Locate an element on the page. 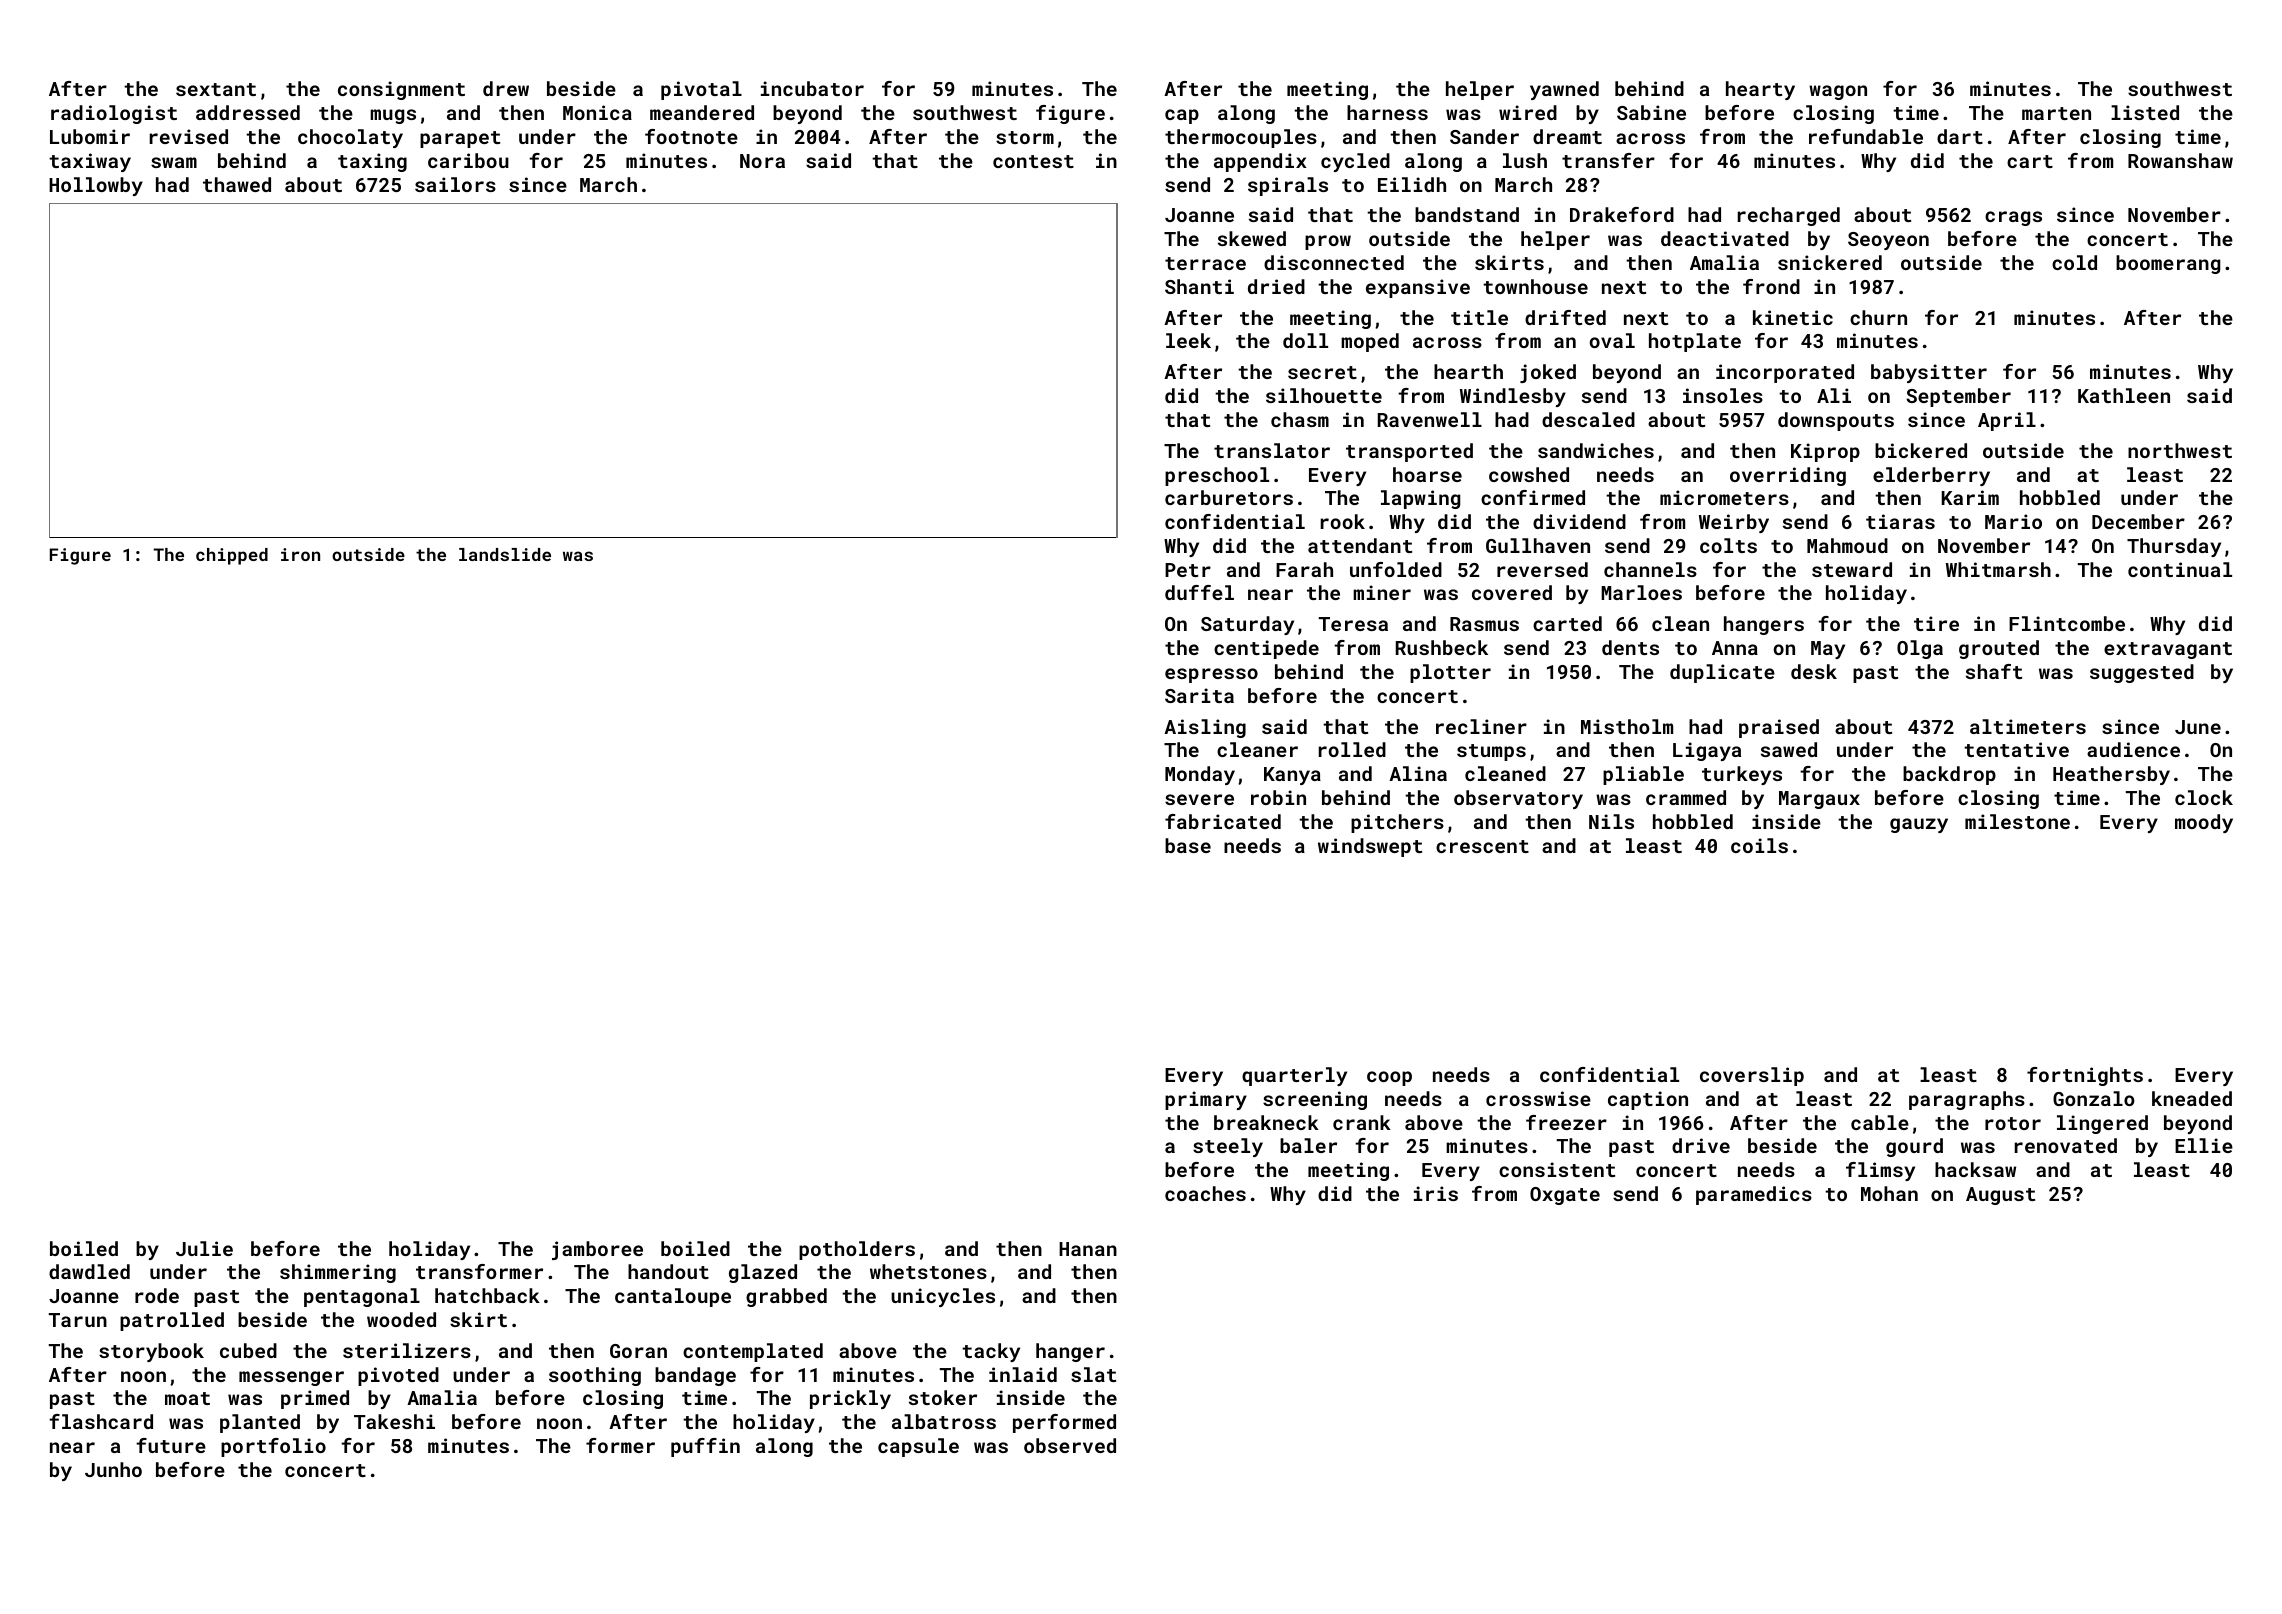 The height and width of the page is (1614, 2282). hearty is located at coordinates (1760, 90).
